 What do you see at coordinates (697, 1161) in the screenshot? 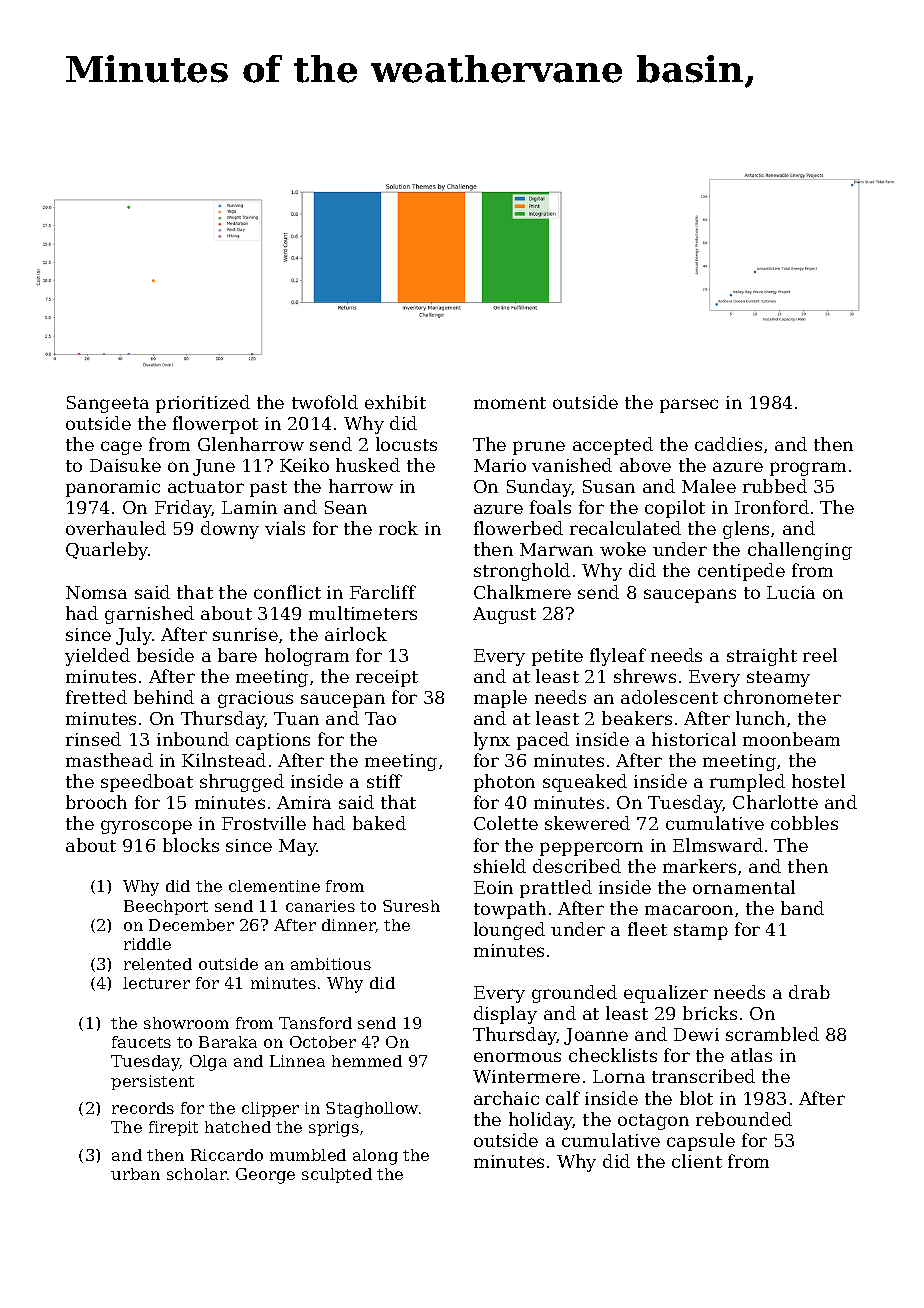
I see `client` at bounding box center [697, 1161].
